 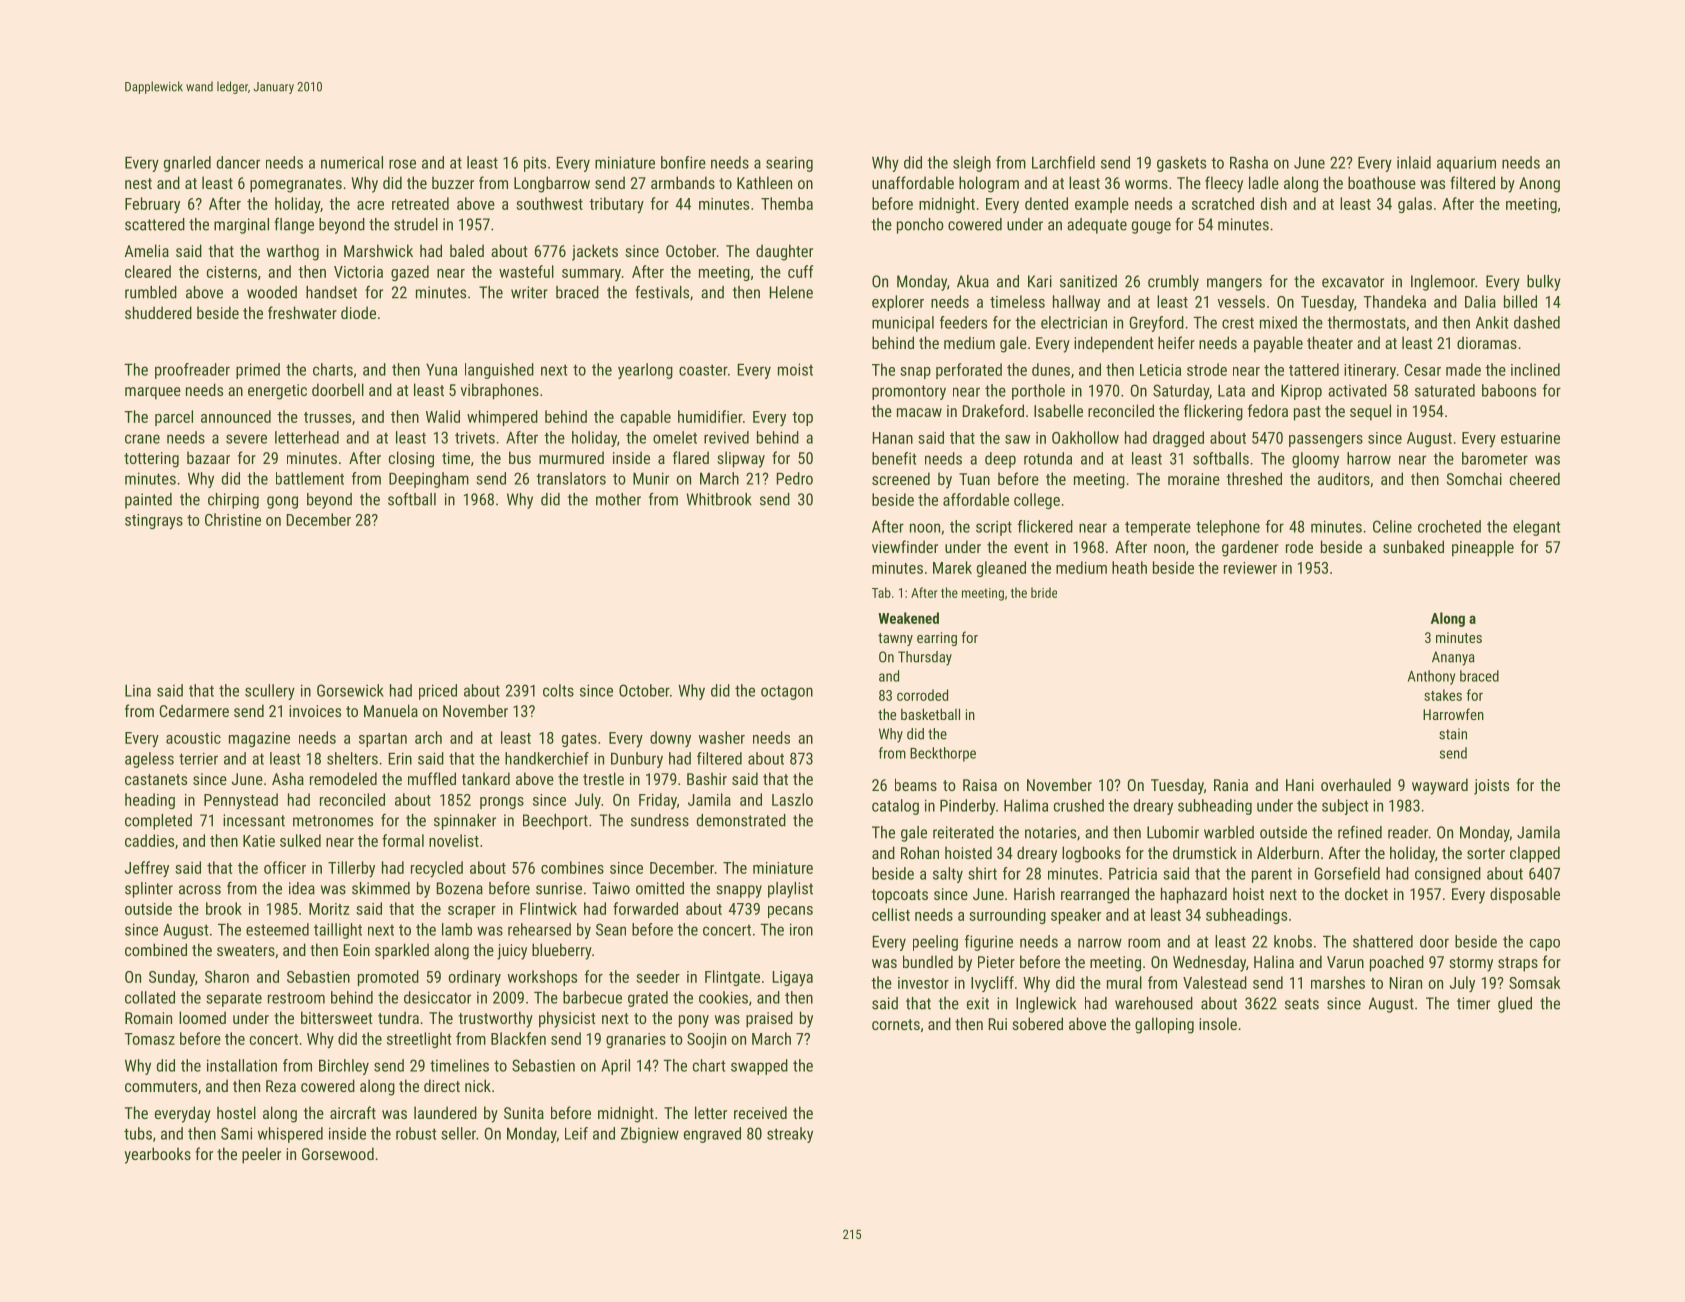 I want to click on received, so click(x=760, y=1112).
